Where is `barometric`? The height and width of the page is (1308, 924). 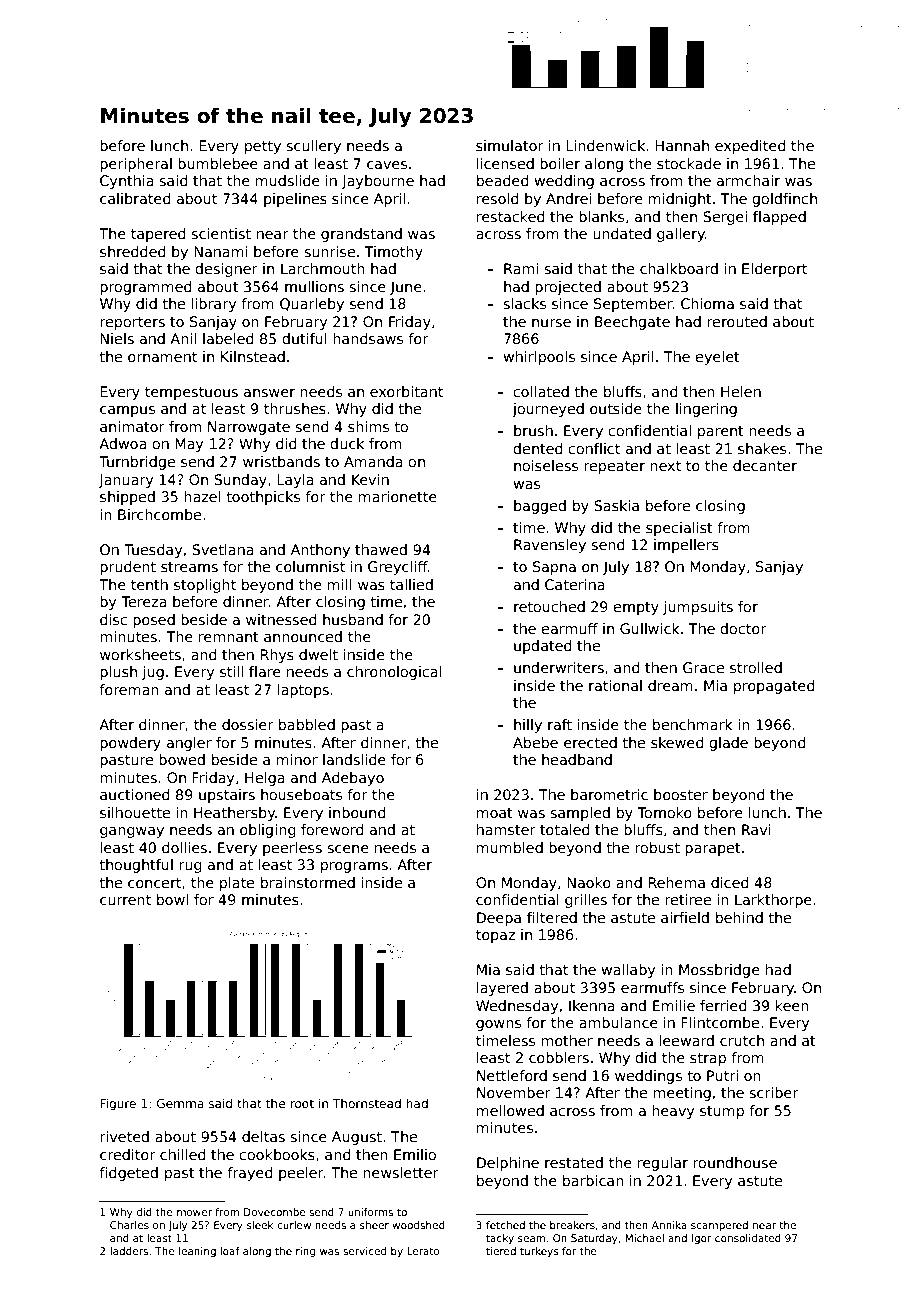
barometric is located at coordinates (609, 794).
